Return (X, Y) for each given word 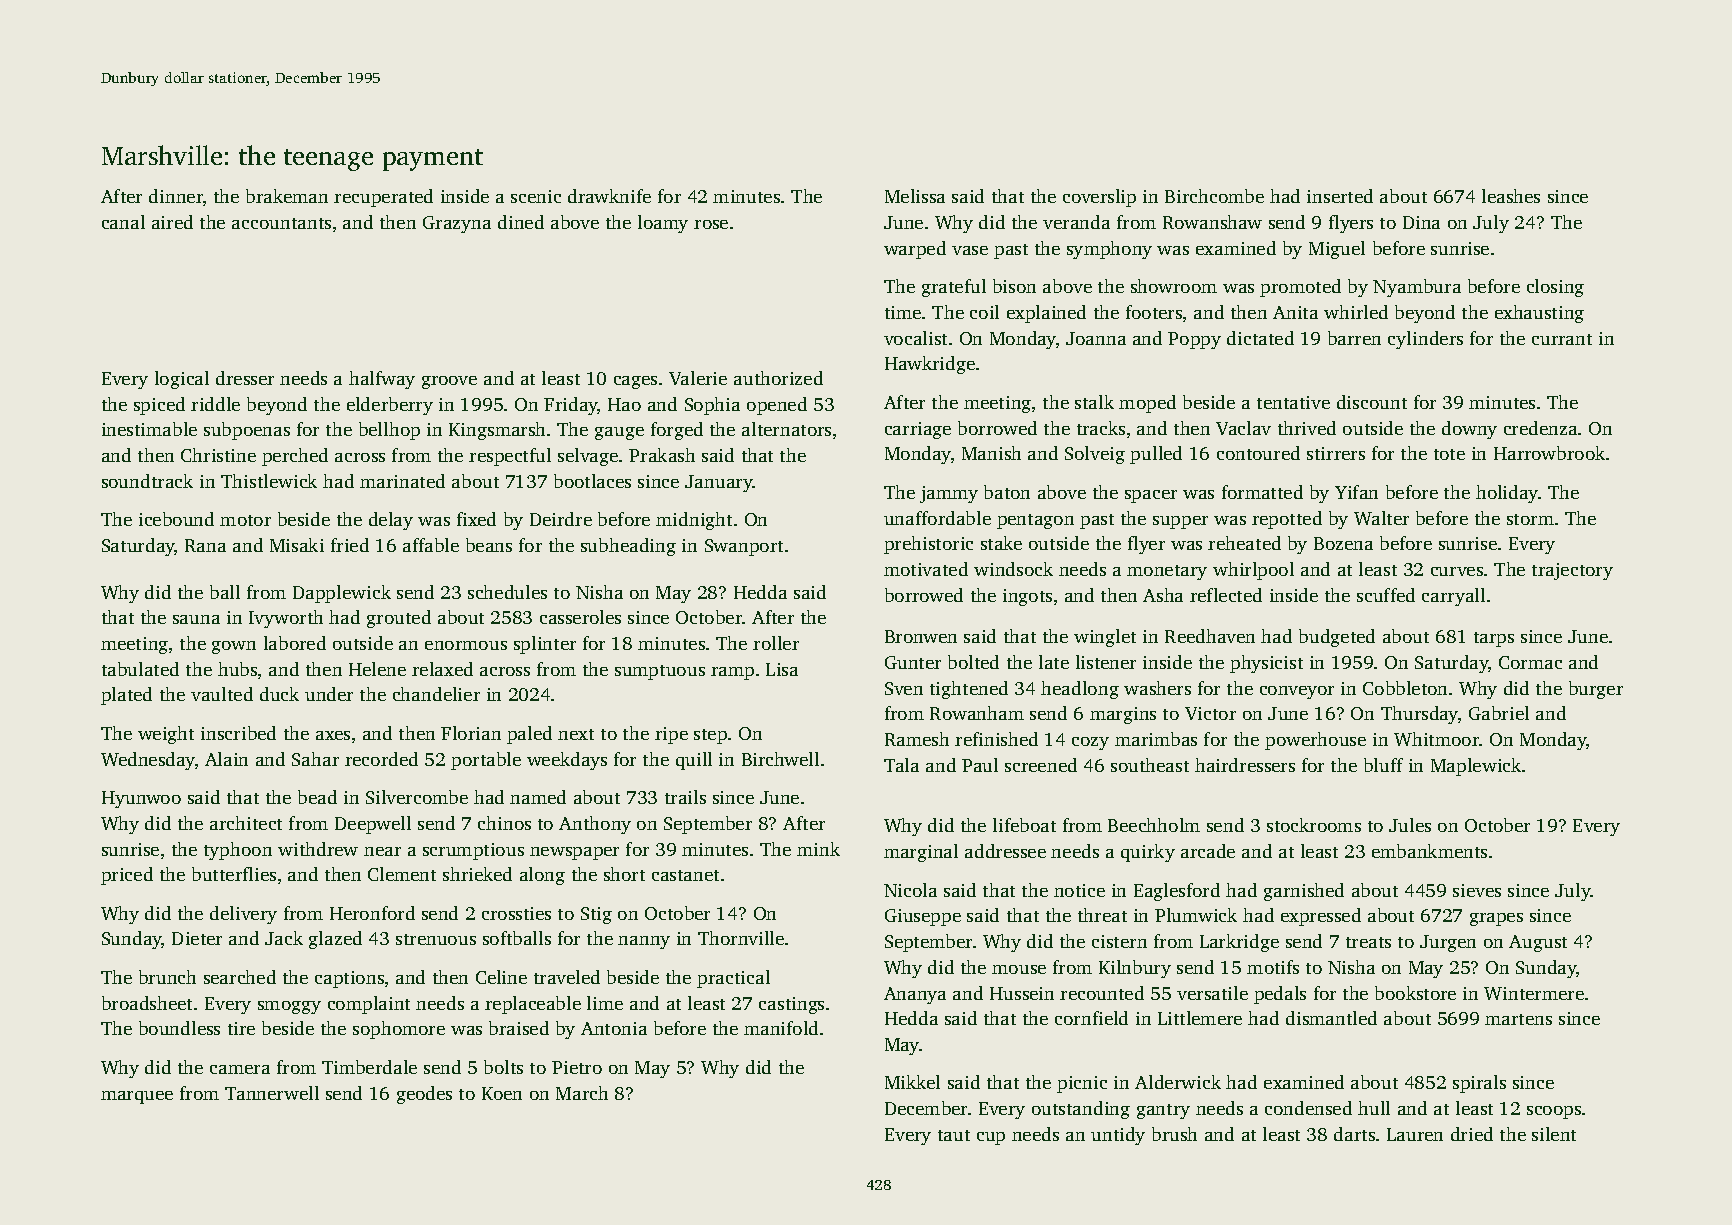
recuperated (383, 198)
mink (818, 849)
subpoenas (247, 431)
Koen (502, 1093)
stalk (1094, 402)
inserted (1340, 196)
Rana (205, 545)
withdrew (318, 849)
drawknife (609, 196)
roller (776, 643)
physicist (1266, 664)
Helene (377, 669)
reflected (1226, 595)
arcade (1208, 851)
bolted (973, 662)
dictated (1260, 338)
